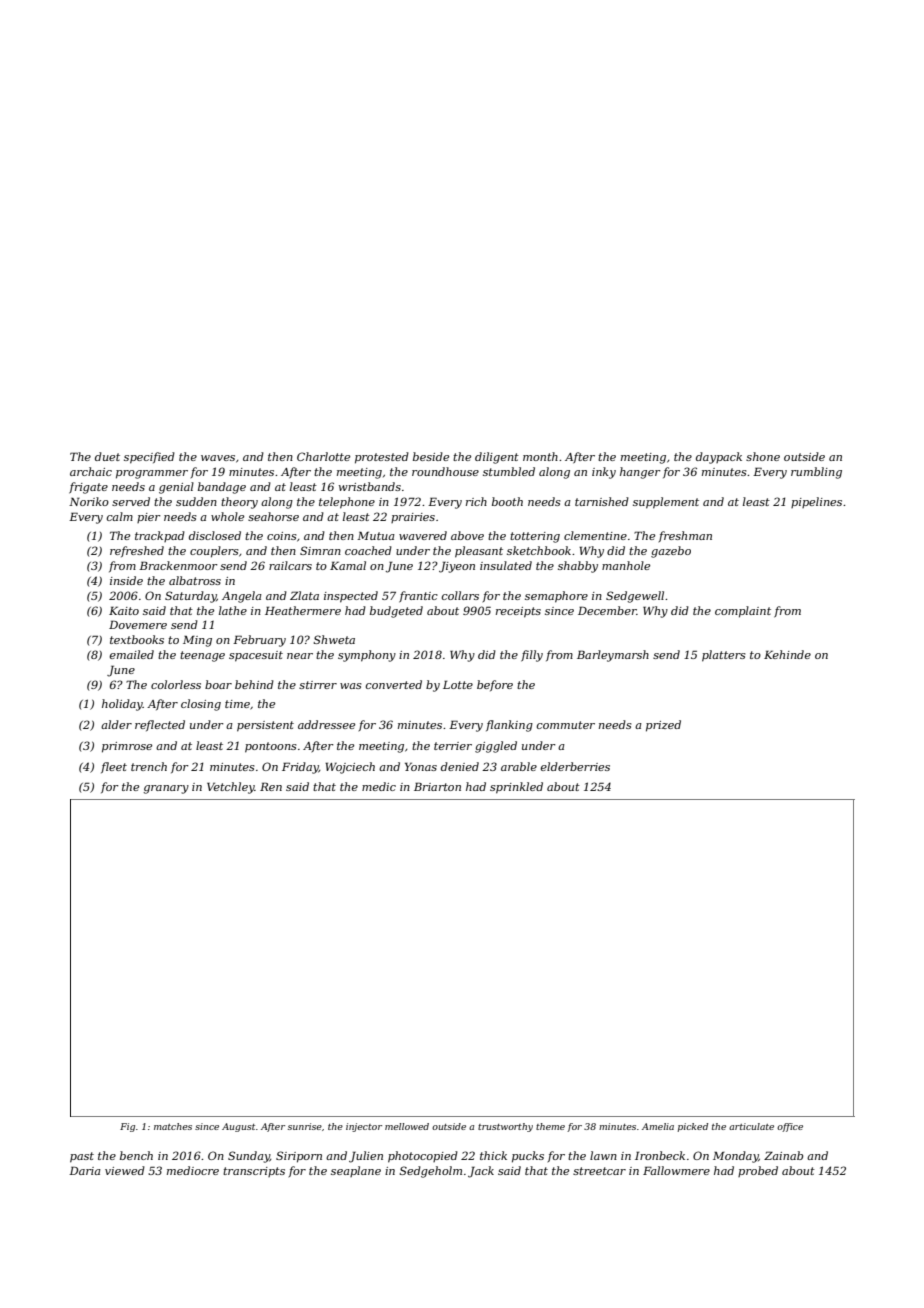 This screenshot has height=1308, width=924. I want to click on rich, so click(476, 501).
